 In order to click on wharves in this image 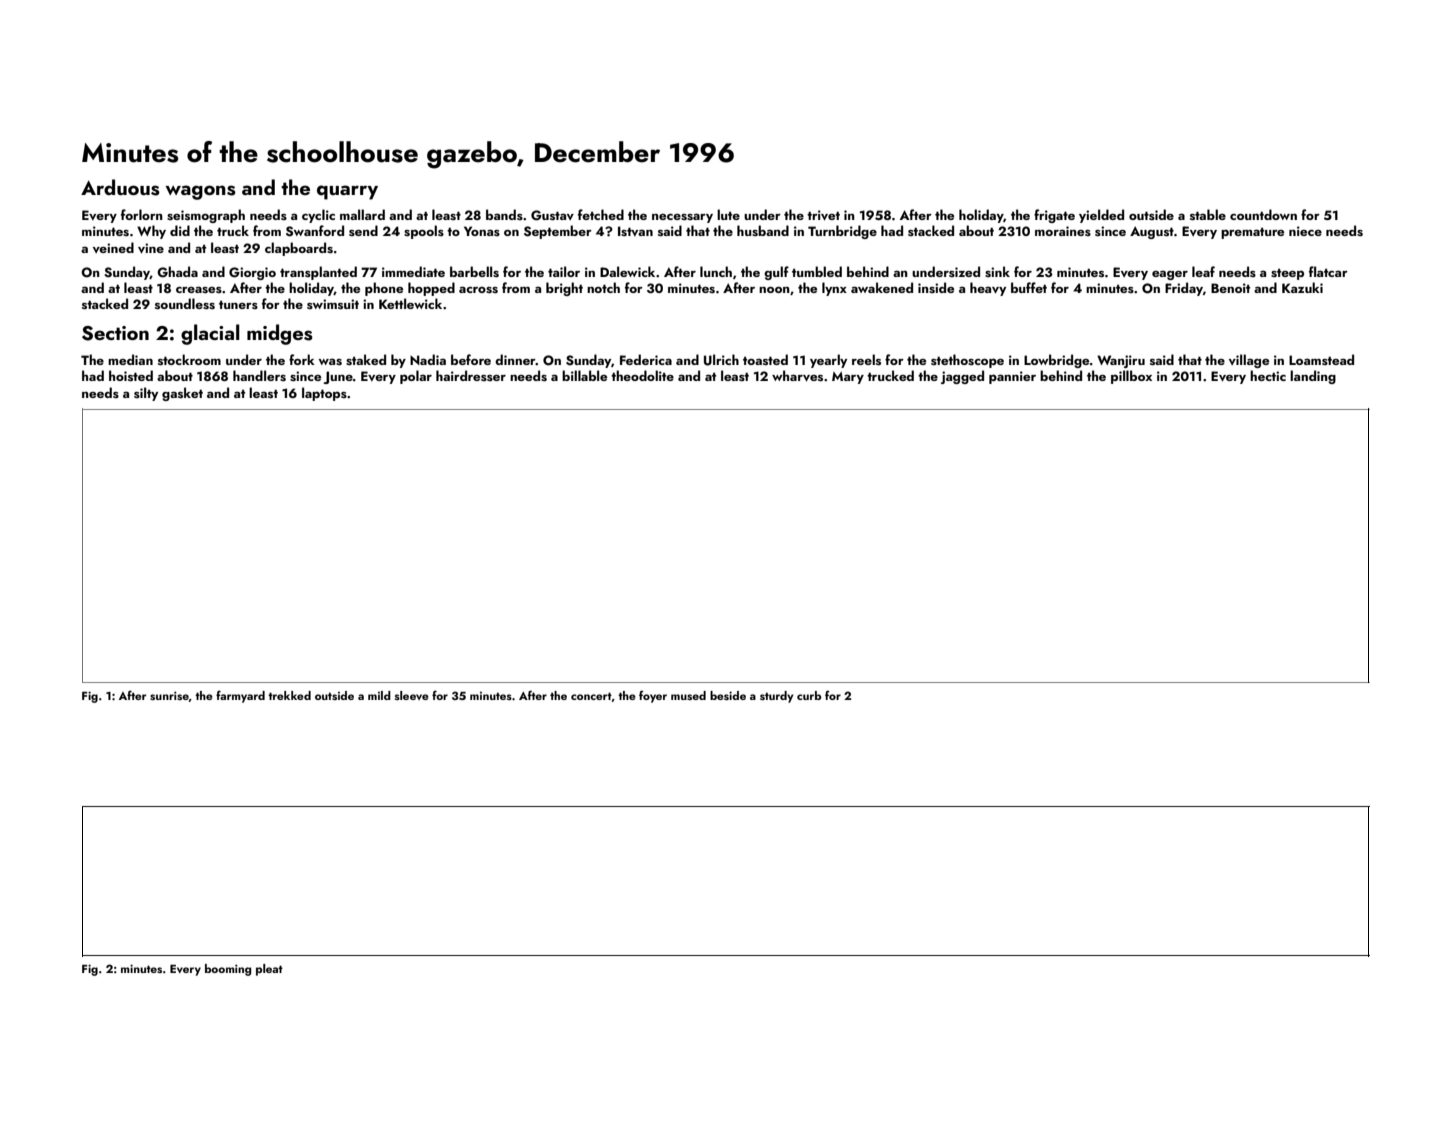, I will do `click(797, 376)`.
